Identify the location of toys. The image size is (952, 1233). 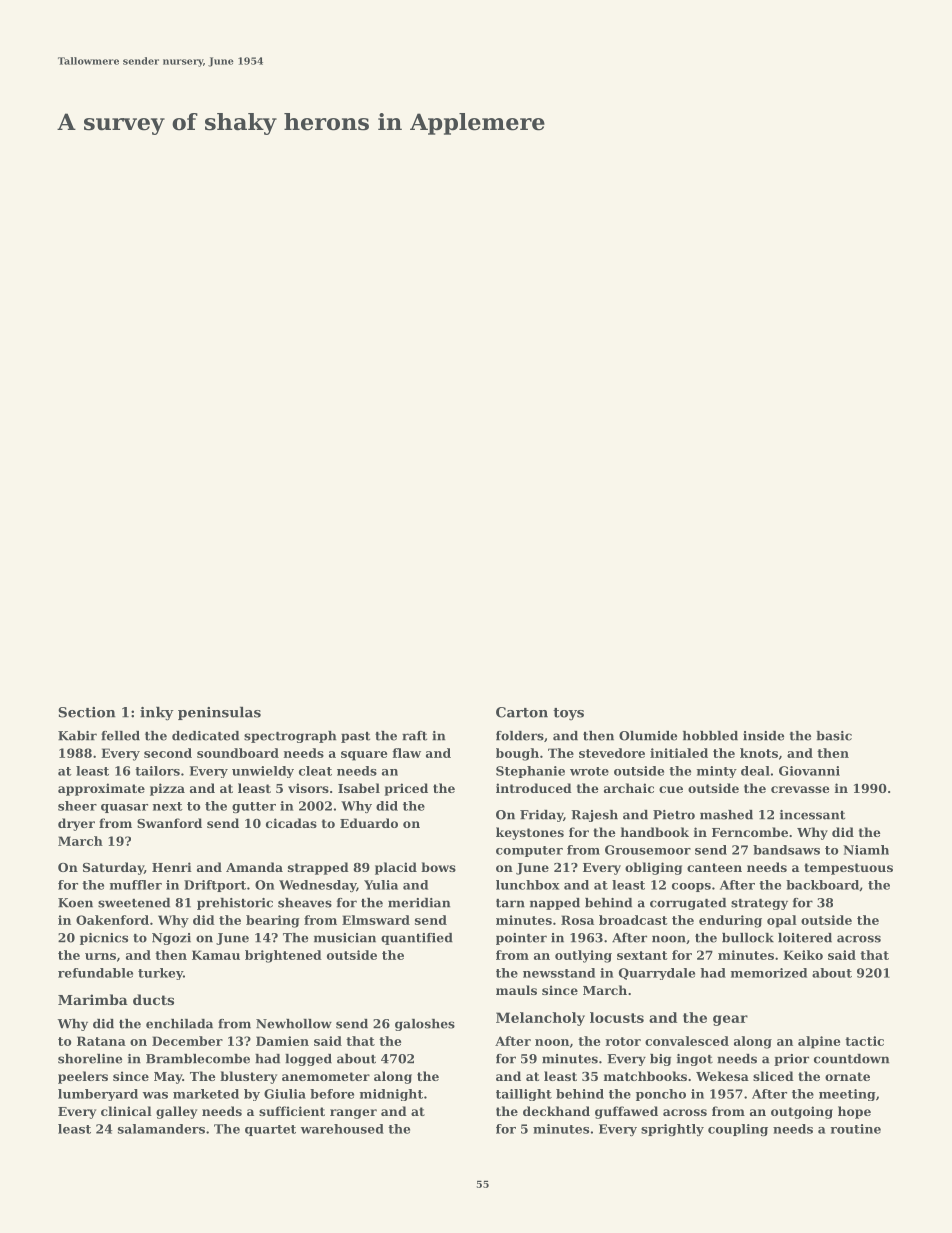
(568, 714).
